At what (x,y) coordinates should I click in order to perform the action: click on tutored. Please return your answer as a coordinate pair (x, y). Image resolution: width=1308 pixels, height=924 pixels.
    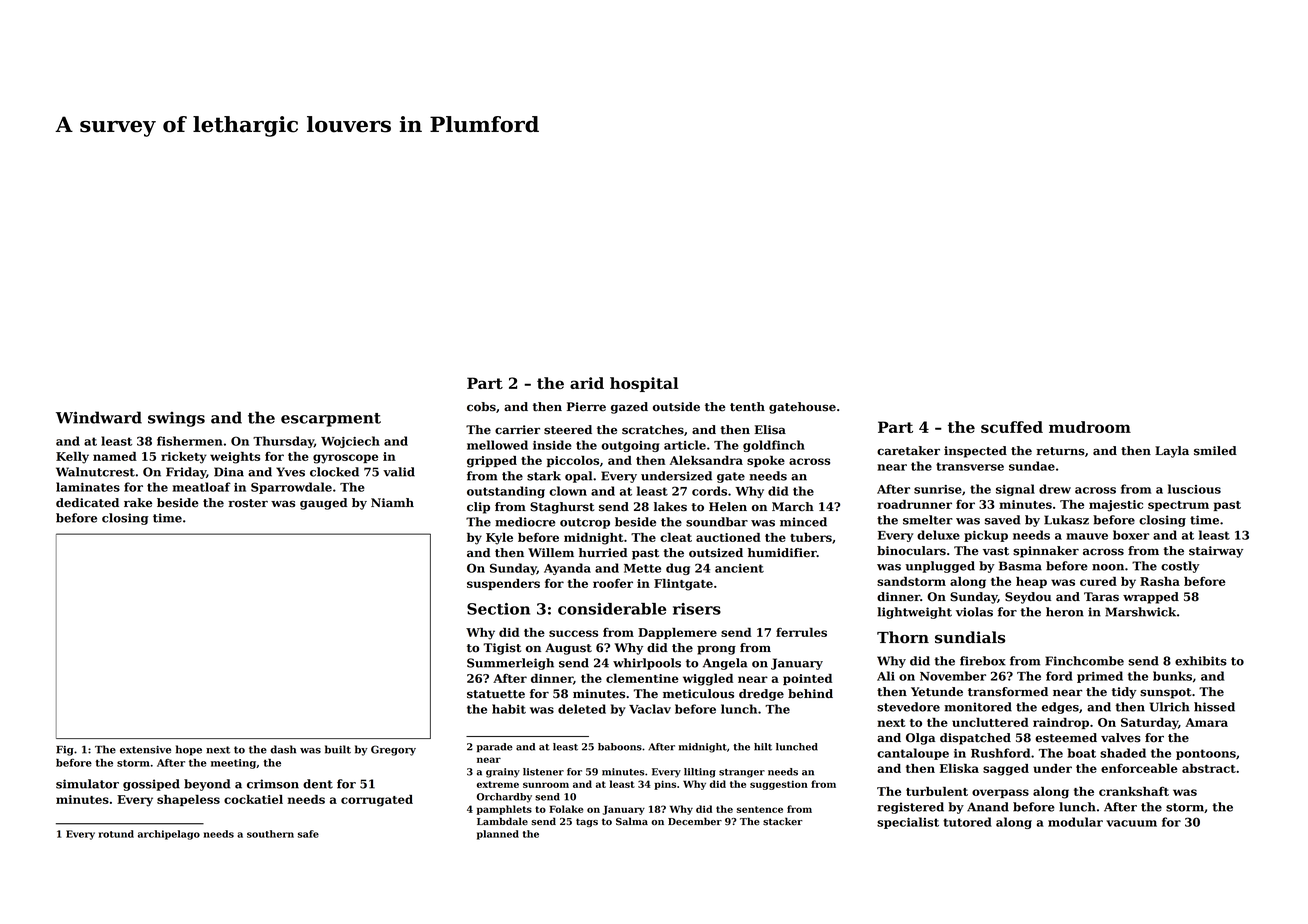
    Looking at the image, I should click on (967, 822).
